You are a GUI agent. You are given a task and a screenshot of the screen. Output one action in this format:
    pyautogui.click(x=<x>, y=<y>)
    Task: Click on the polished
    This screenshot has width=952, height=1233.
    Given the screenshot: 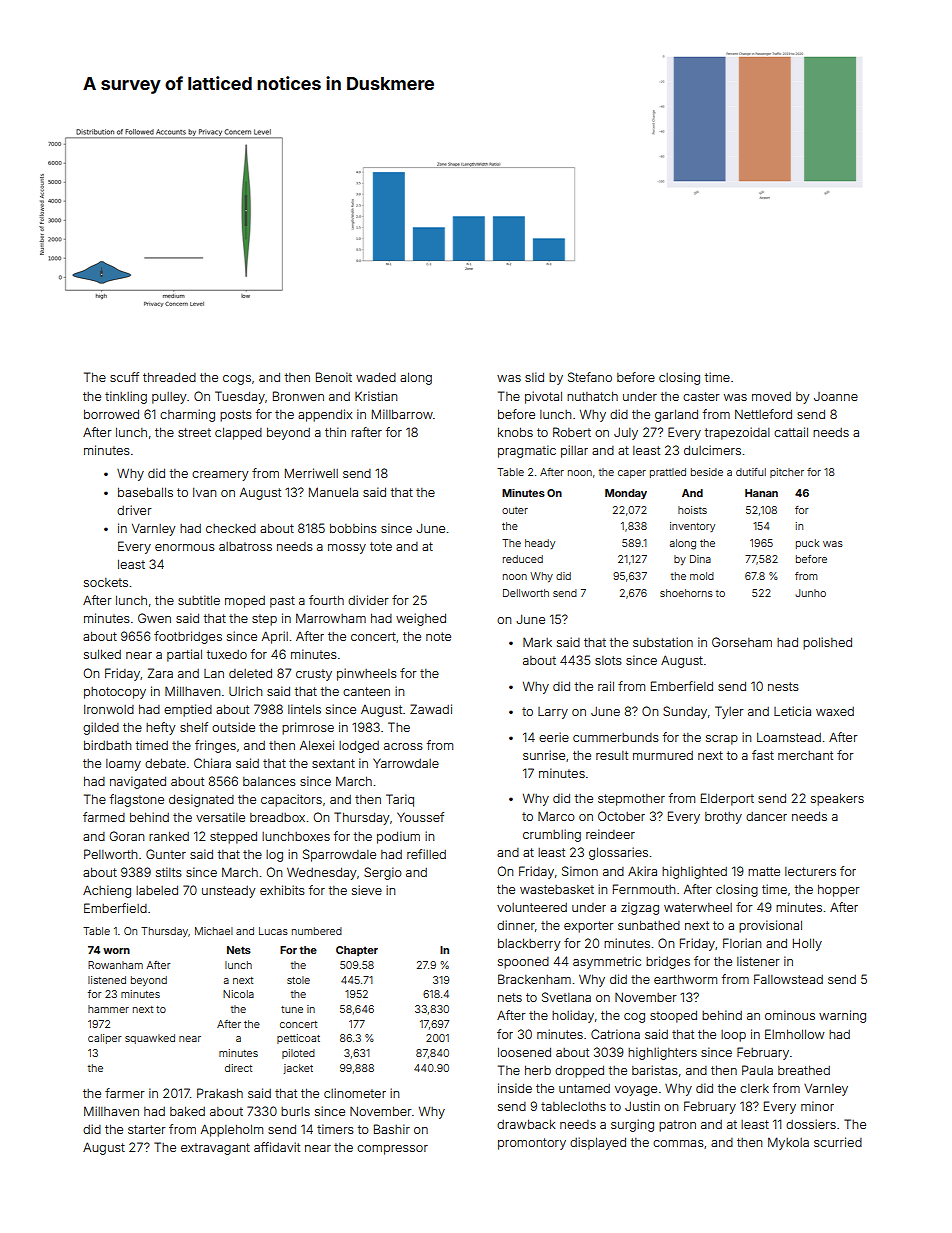 What is the action you would take?
    pyautogui.click(x=827, y=643)
